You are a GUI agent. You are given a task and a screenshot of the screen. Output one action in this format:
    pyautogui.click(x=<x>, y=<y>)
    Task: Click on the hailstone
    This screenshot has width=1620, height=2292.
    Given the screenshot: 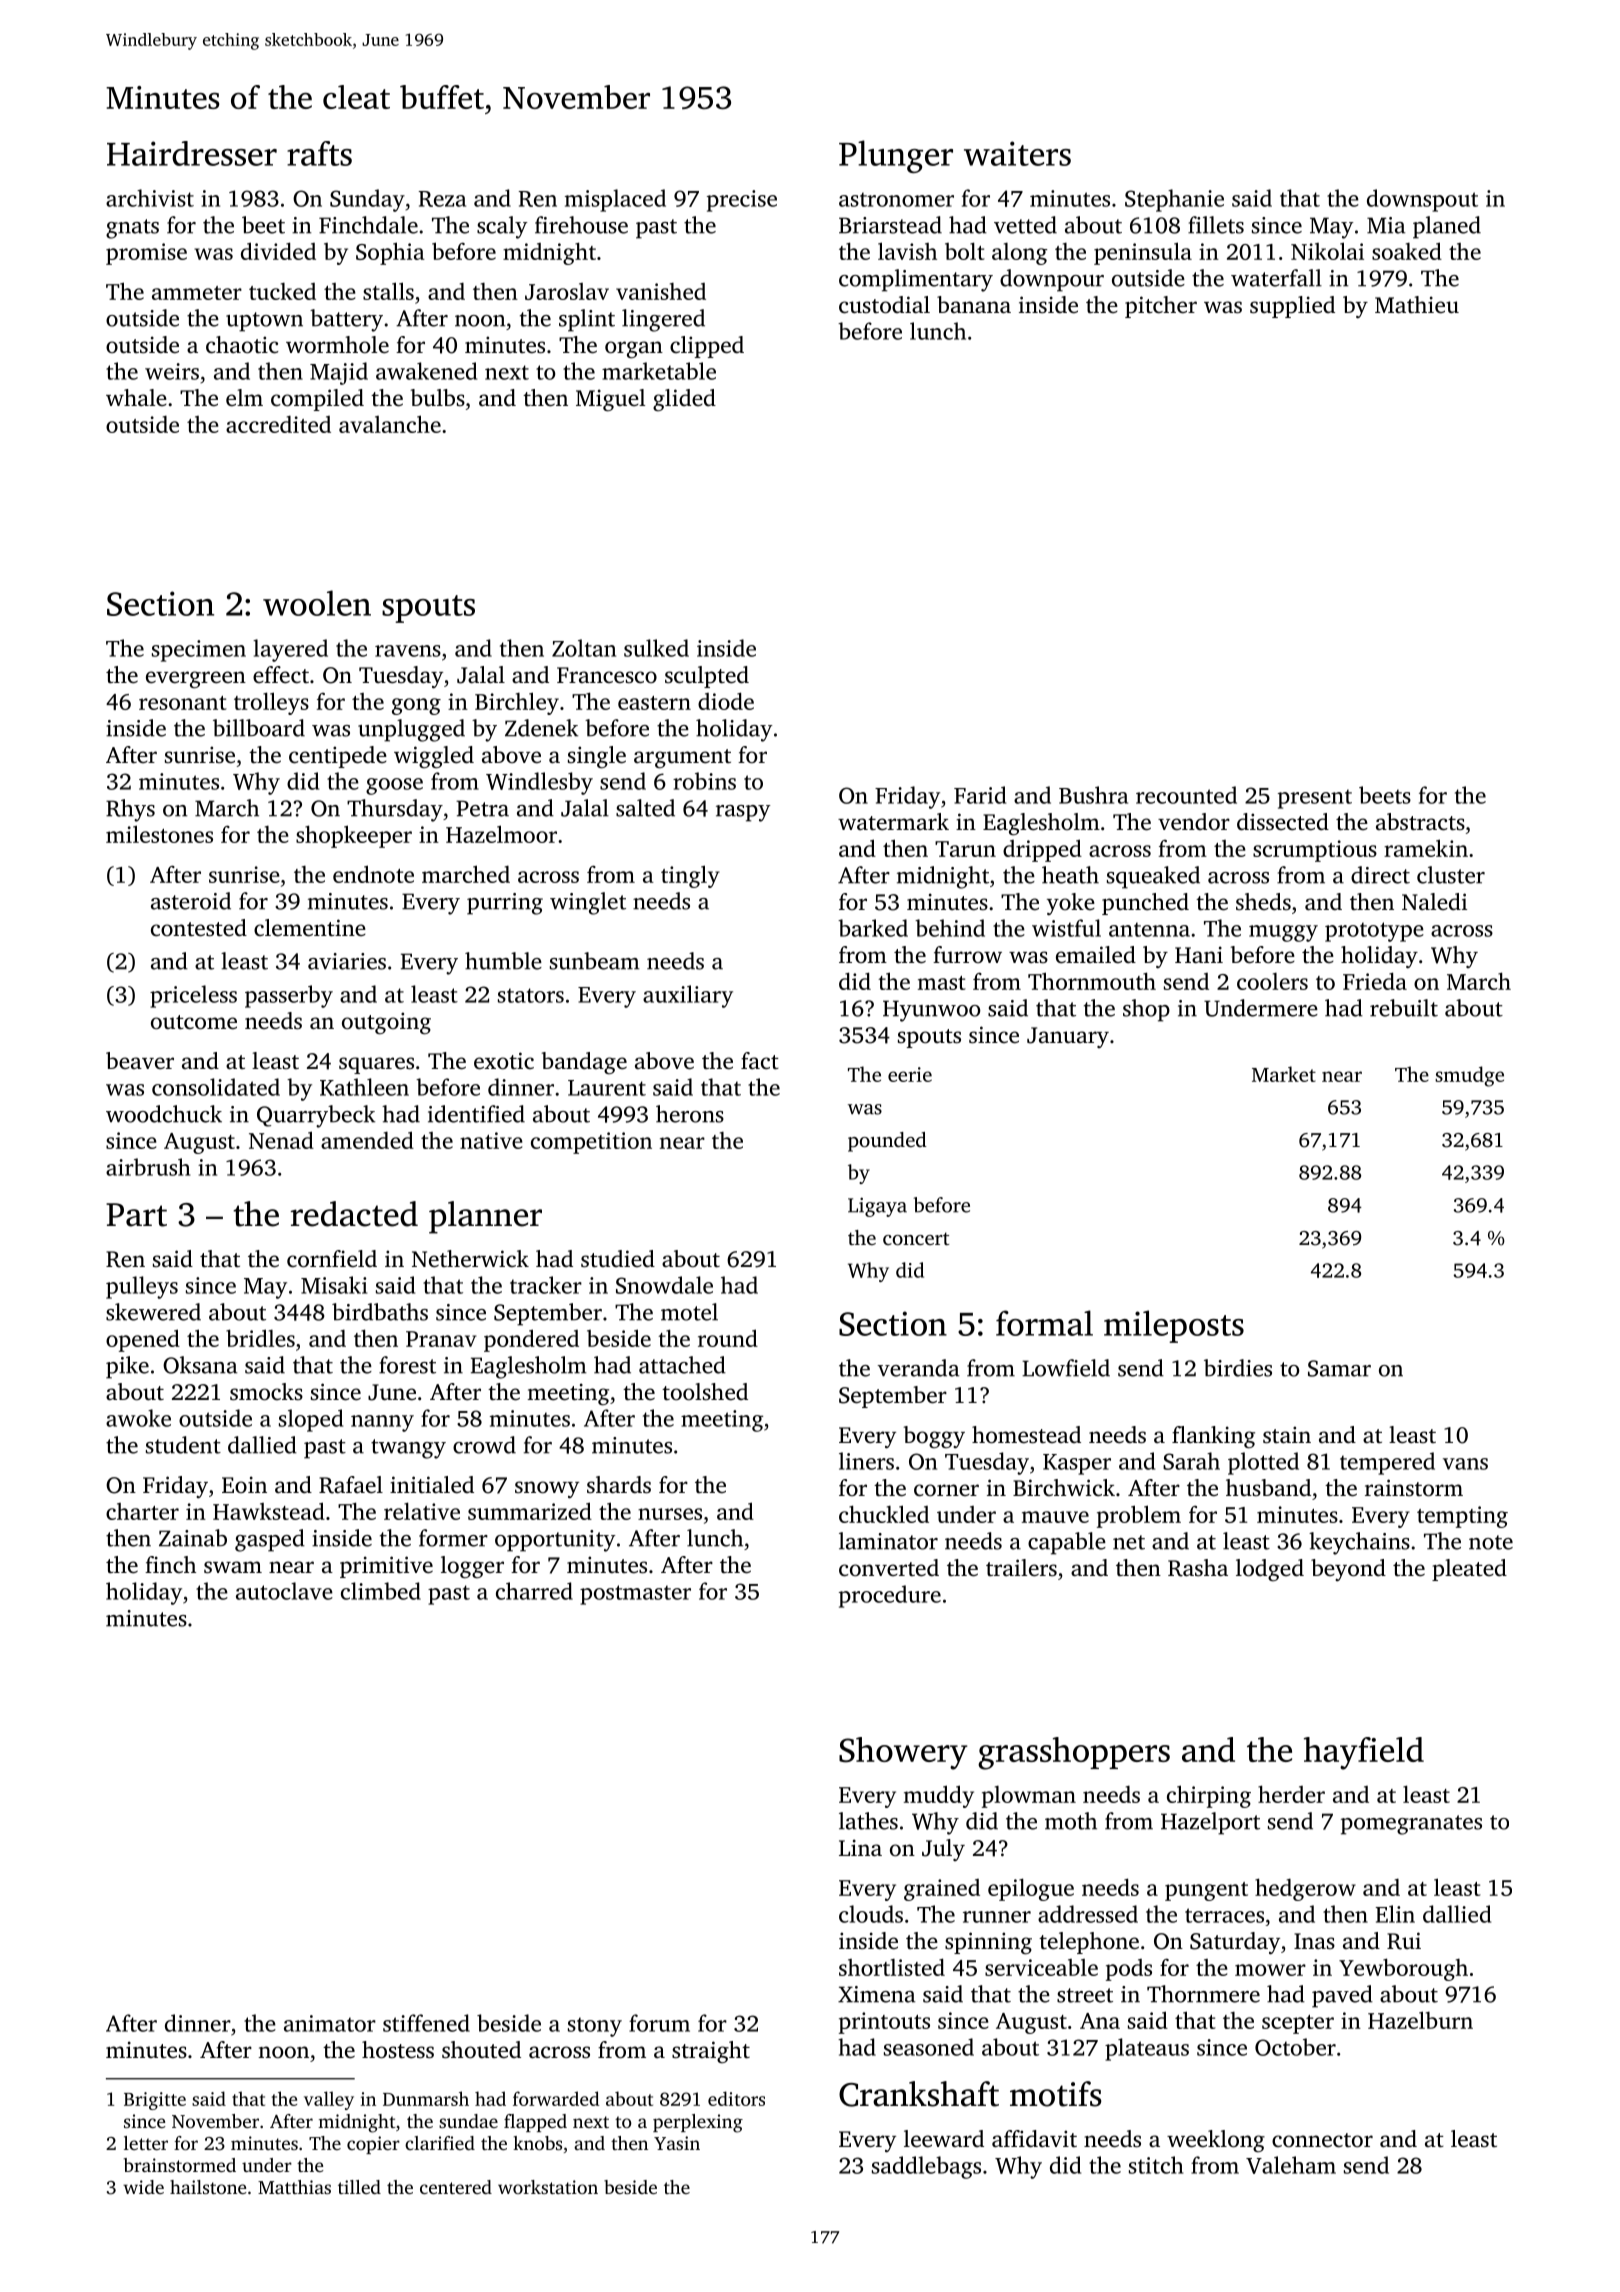 What is the action you would take?
    pyautogui.click(x=208, y=2187)
